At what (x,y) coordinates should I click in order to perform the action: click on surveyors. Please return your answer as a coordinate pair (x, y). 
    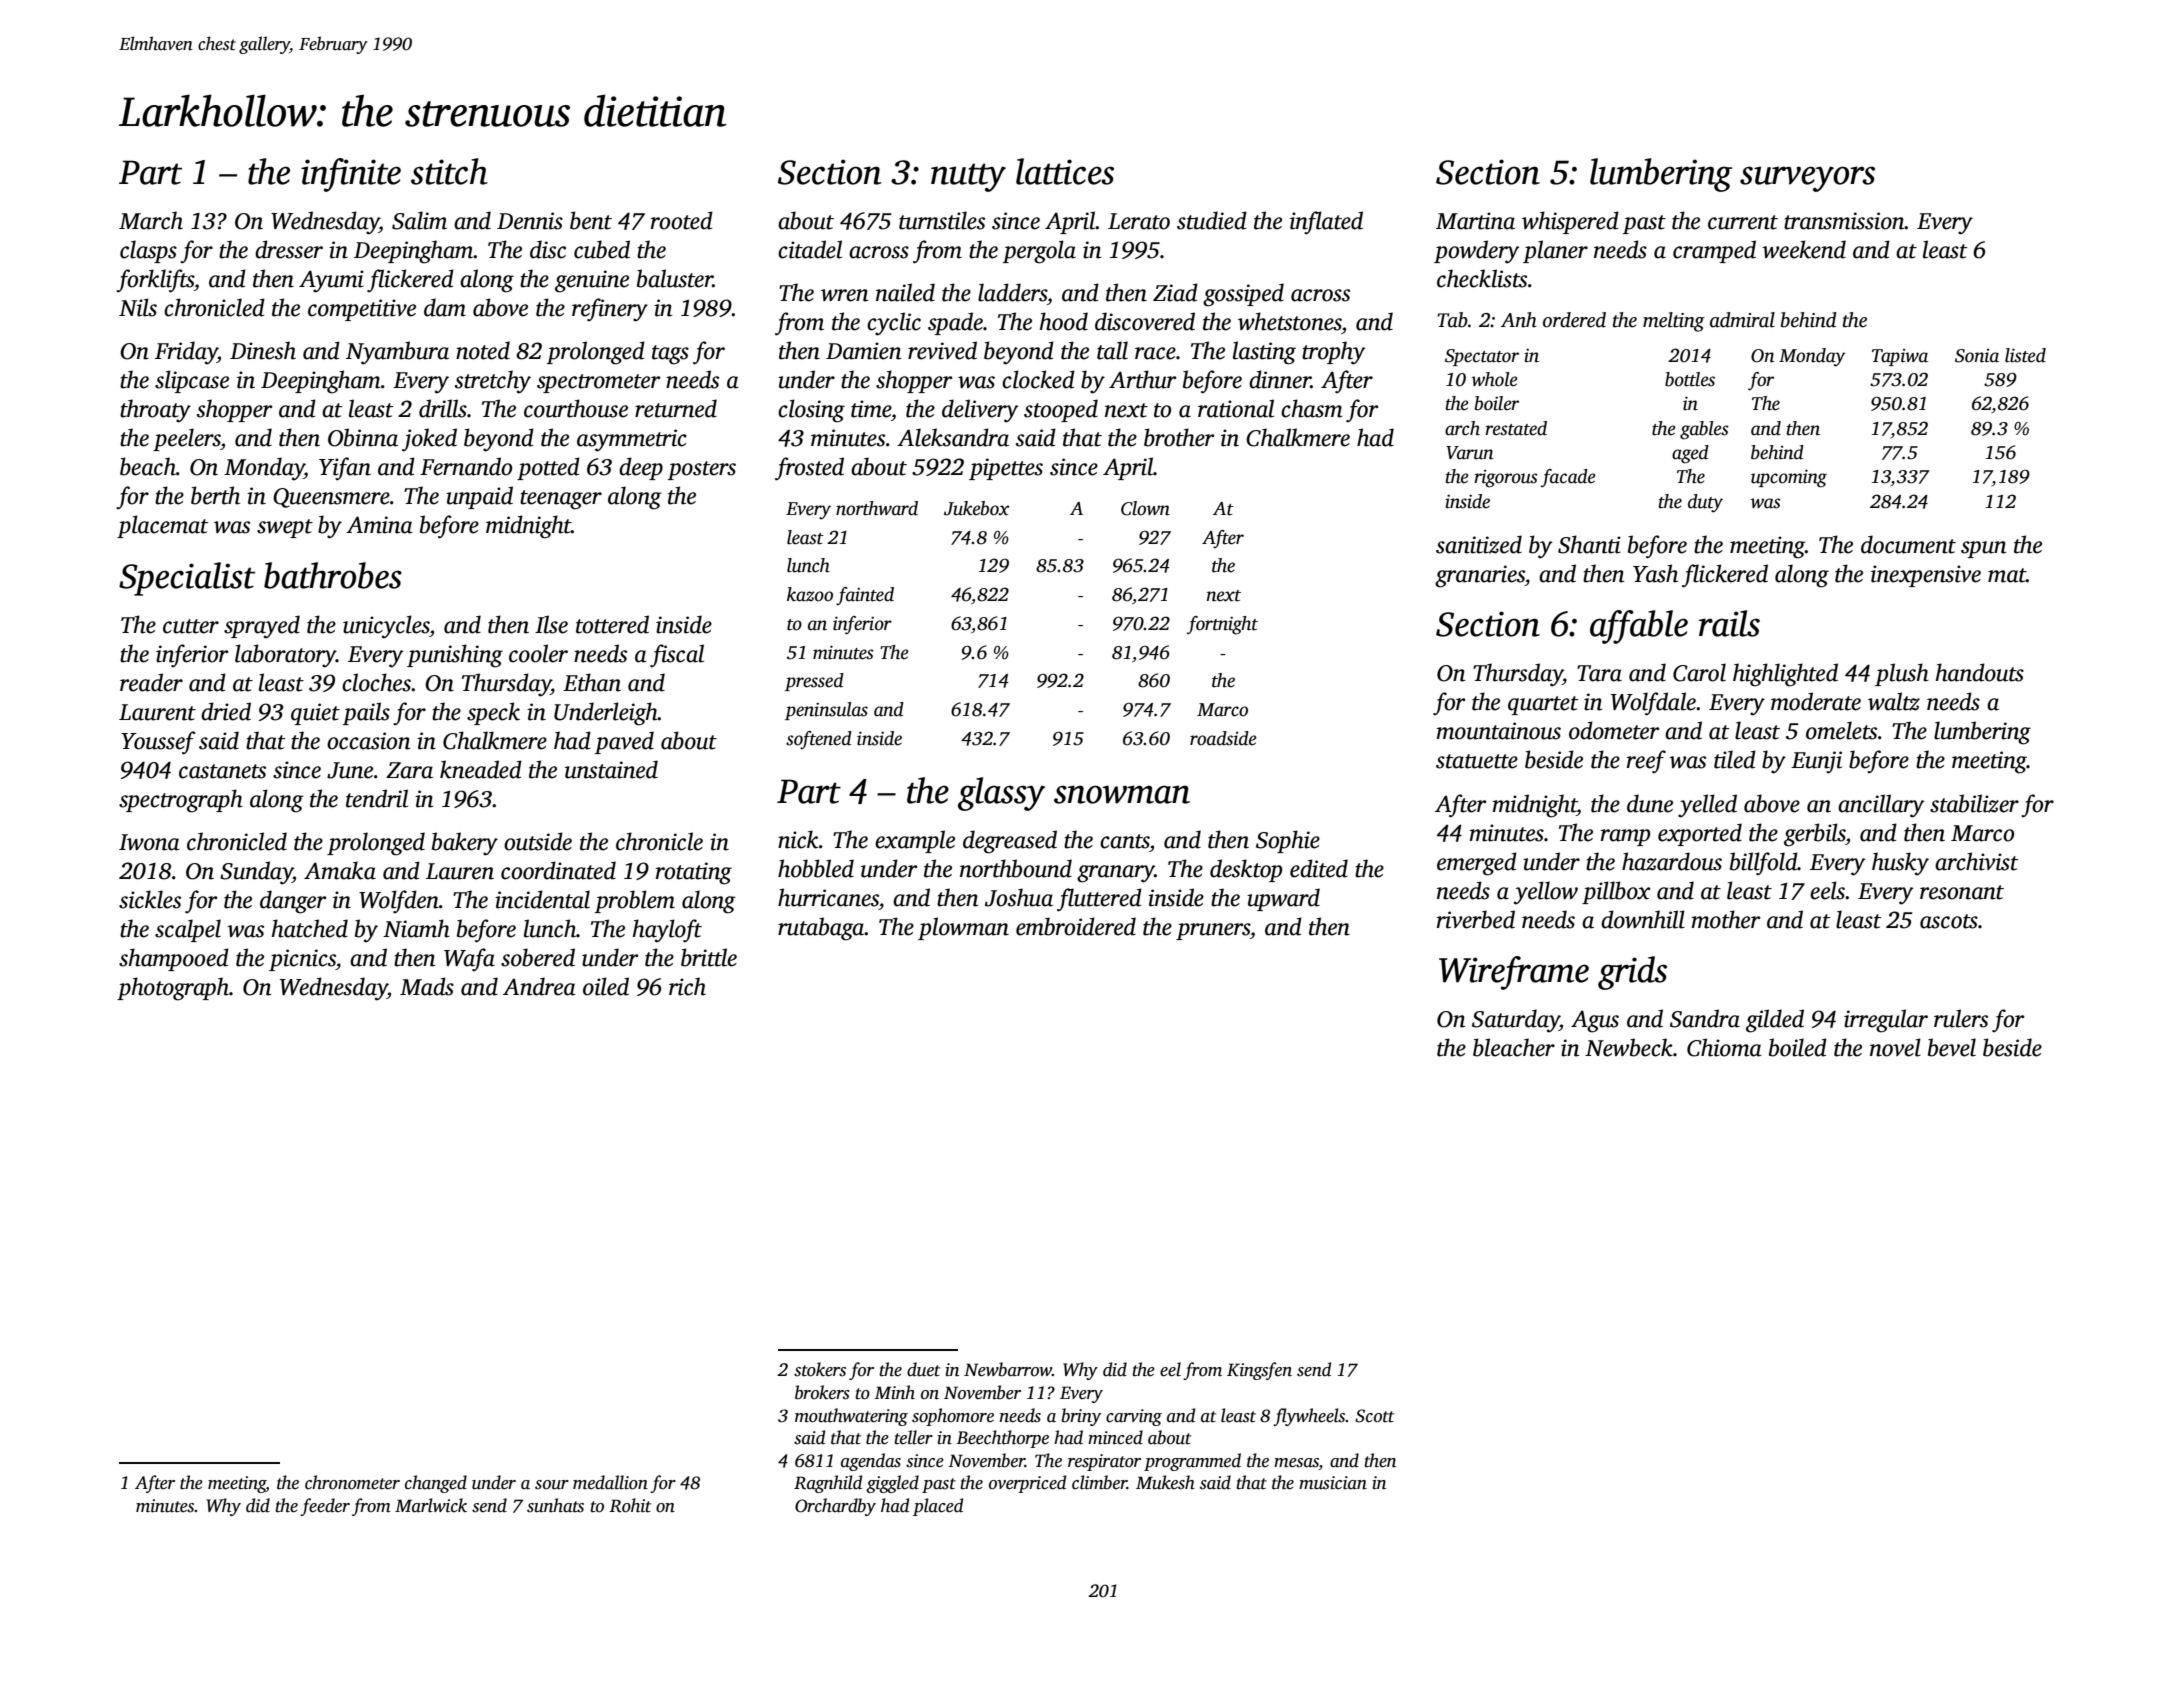
    Looking at the image, I should click on (1807, 179).
